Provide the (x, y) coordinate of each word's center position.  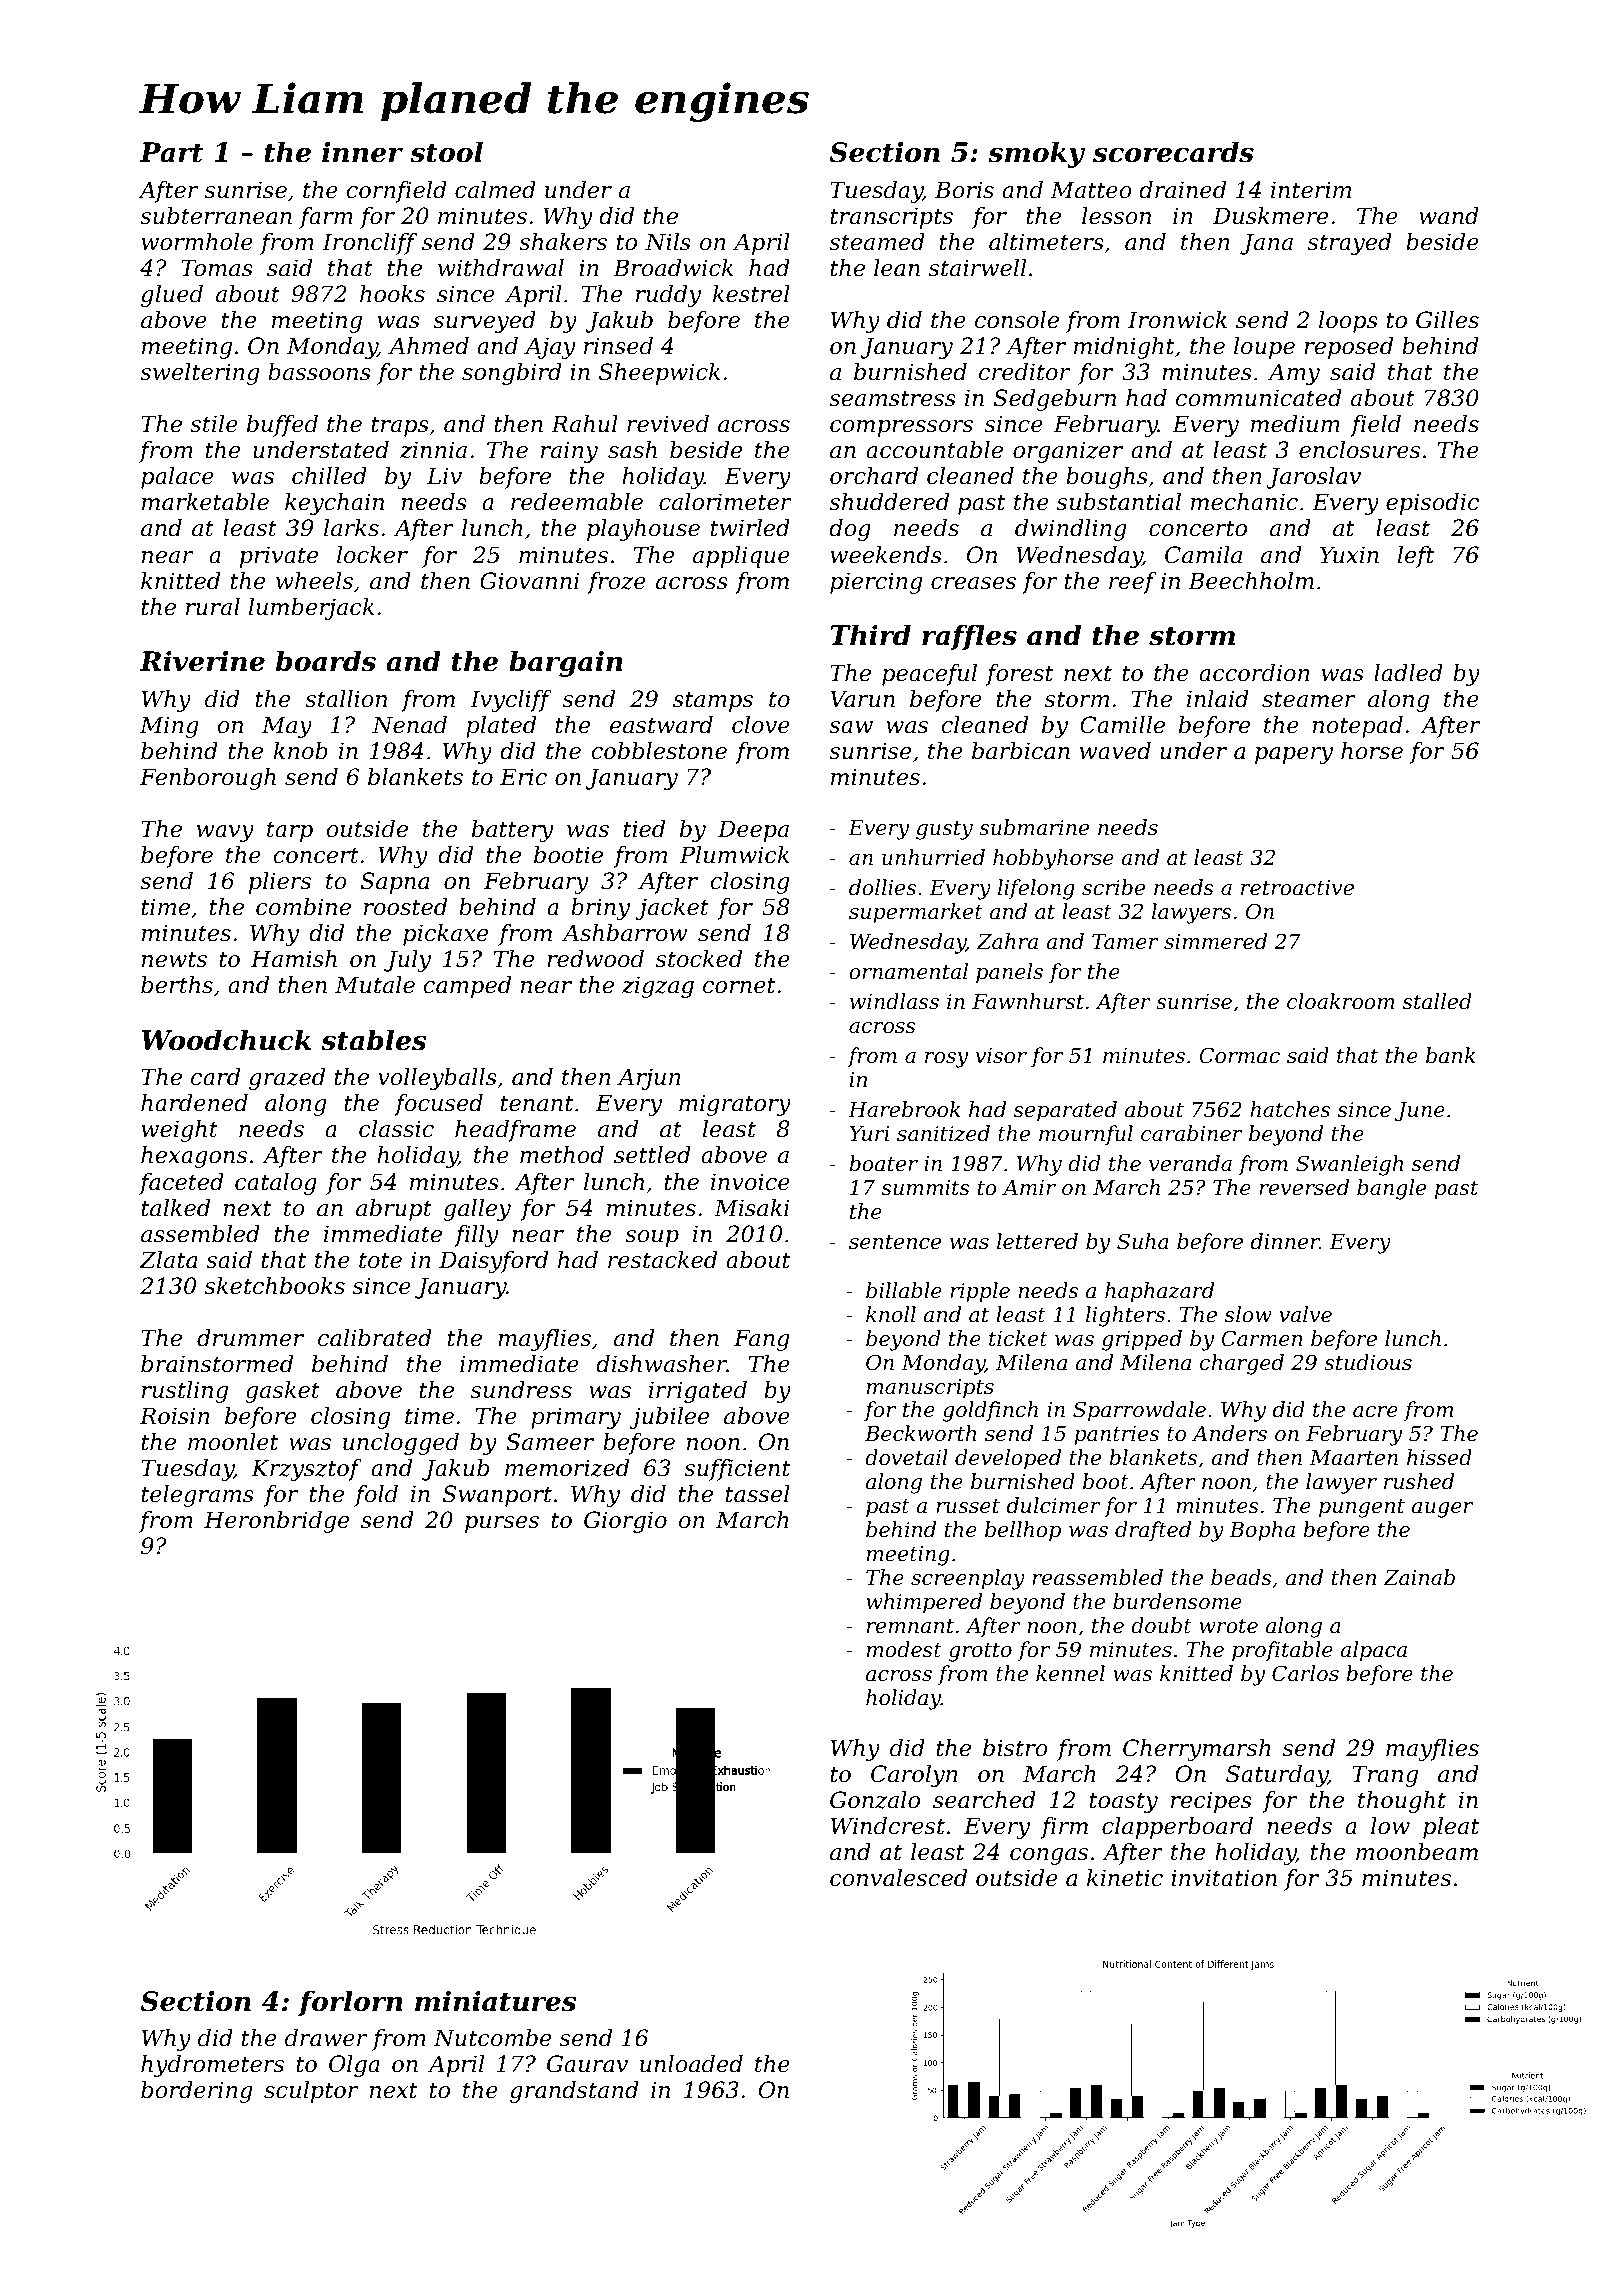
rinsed (618, 346)
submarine (1034, 827)
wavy (225, 833)
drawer (326, 2038)
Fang (761, 1340)
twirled (750, 528)
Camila (1203, 555)
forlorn (350, 2003)
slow (1248, 1314)
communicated (1259, 398)
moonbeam (1417, 1852)
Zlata (168, 1260)
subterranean (216, 216)
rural (213, 607)
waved (1115, 751)
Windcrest (888, 1826)
